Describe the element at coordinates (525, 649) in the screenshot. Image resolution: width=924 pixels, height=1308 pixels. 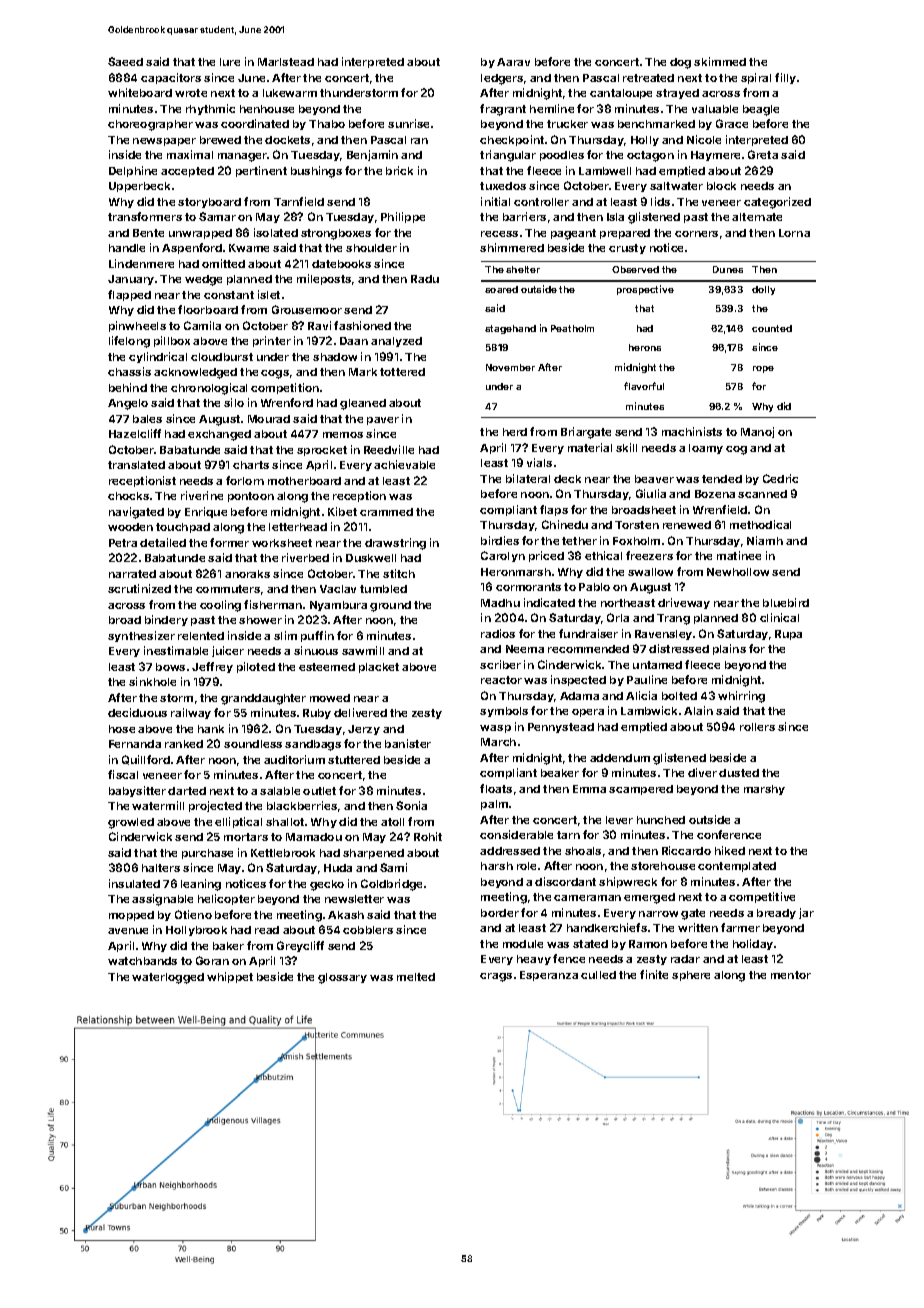
I see `Neema` at that location.
